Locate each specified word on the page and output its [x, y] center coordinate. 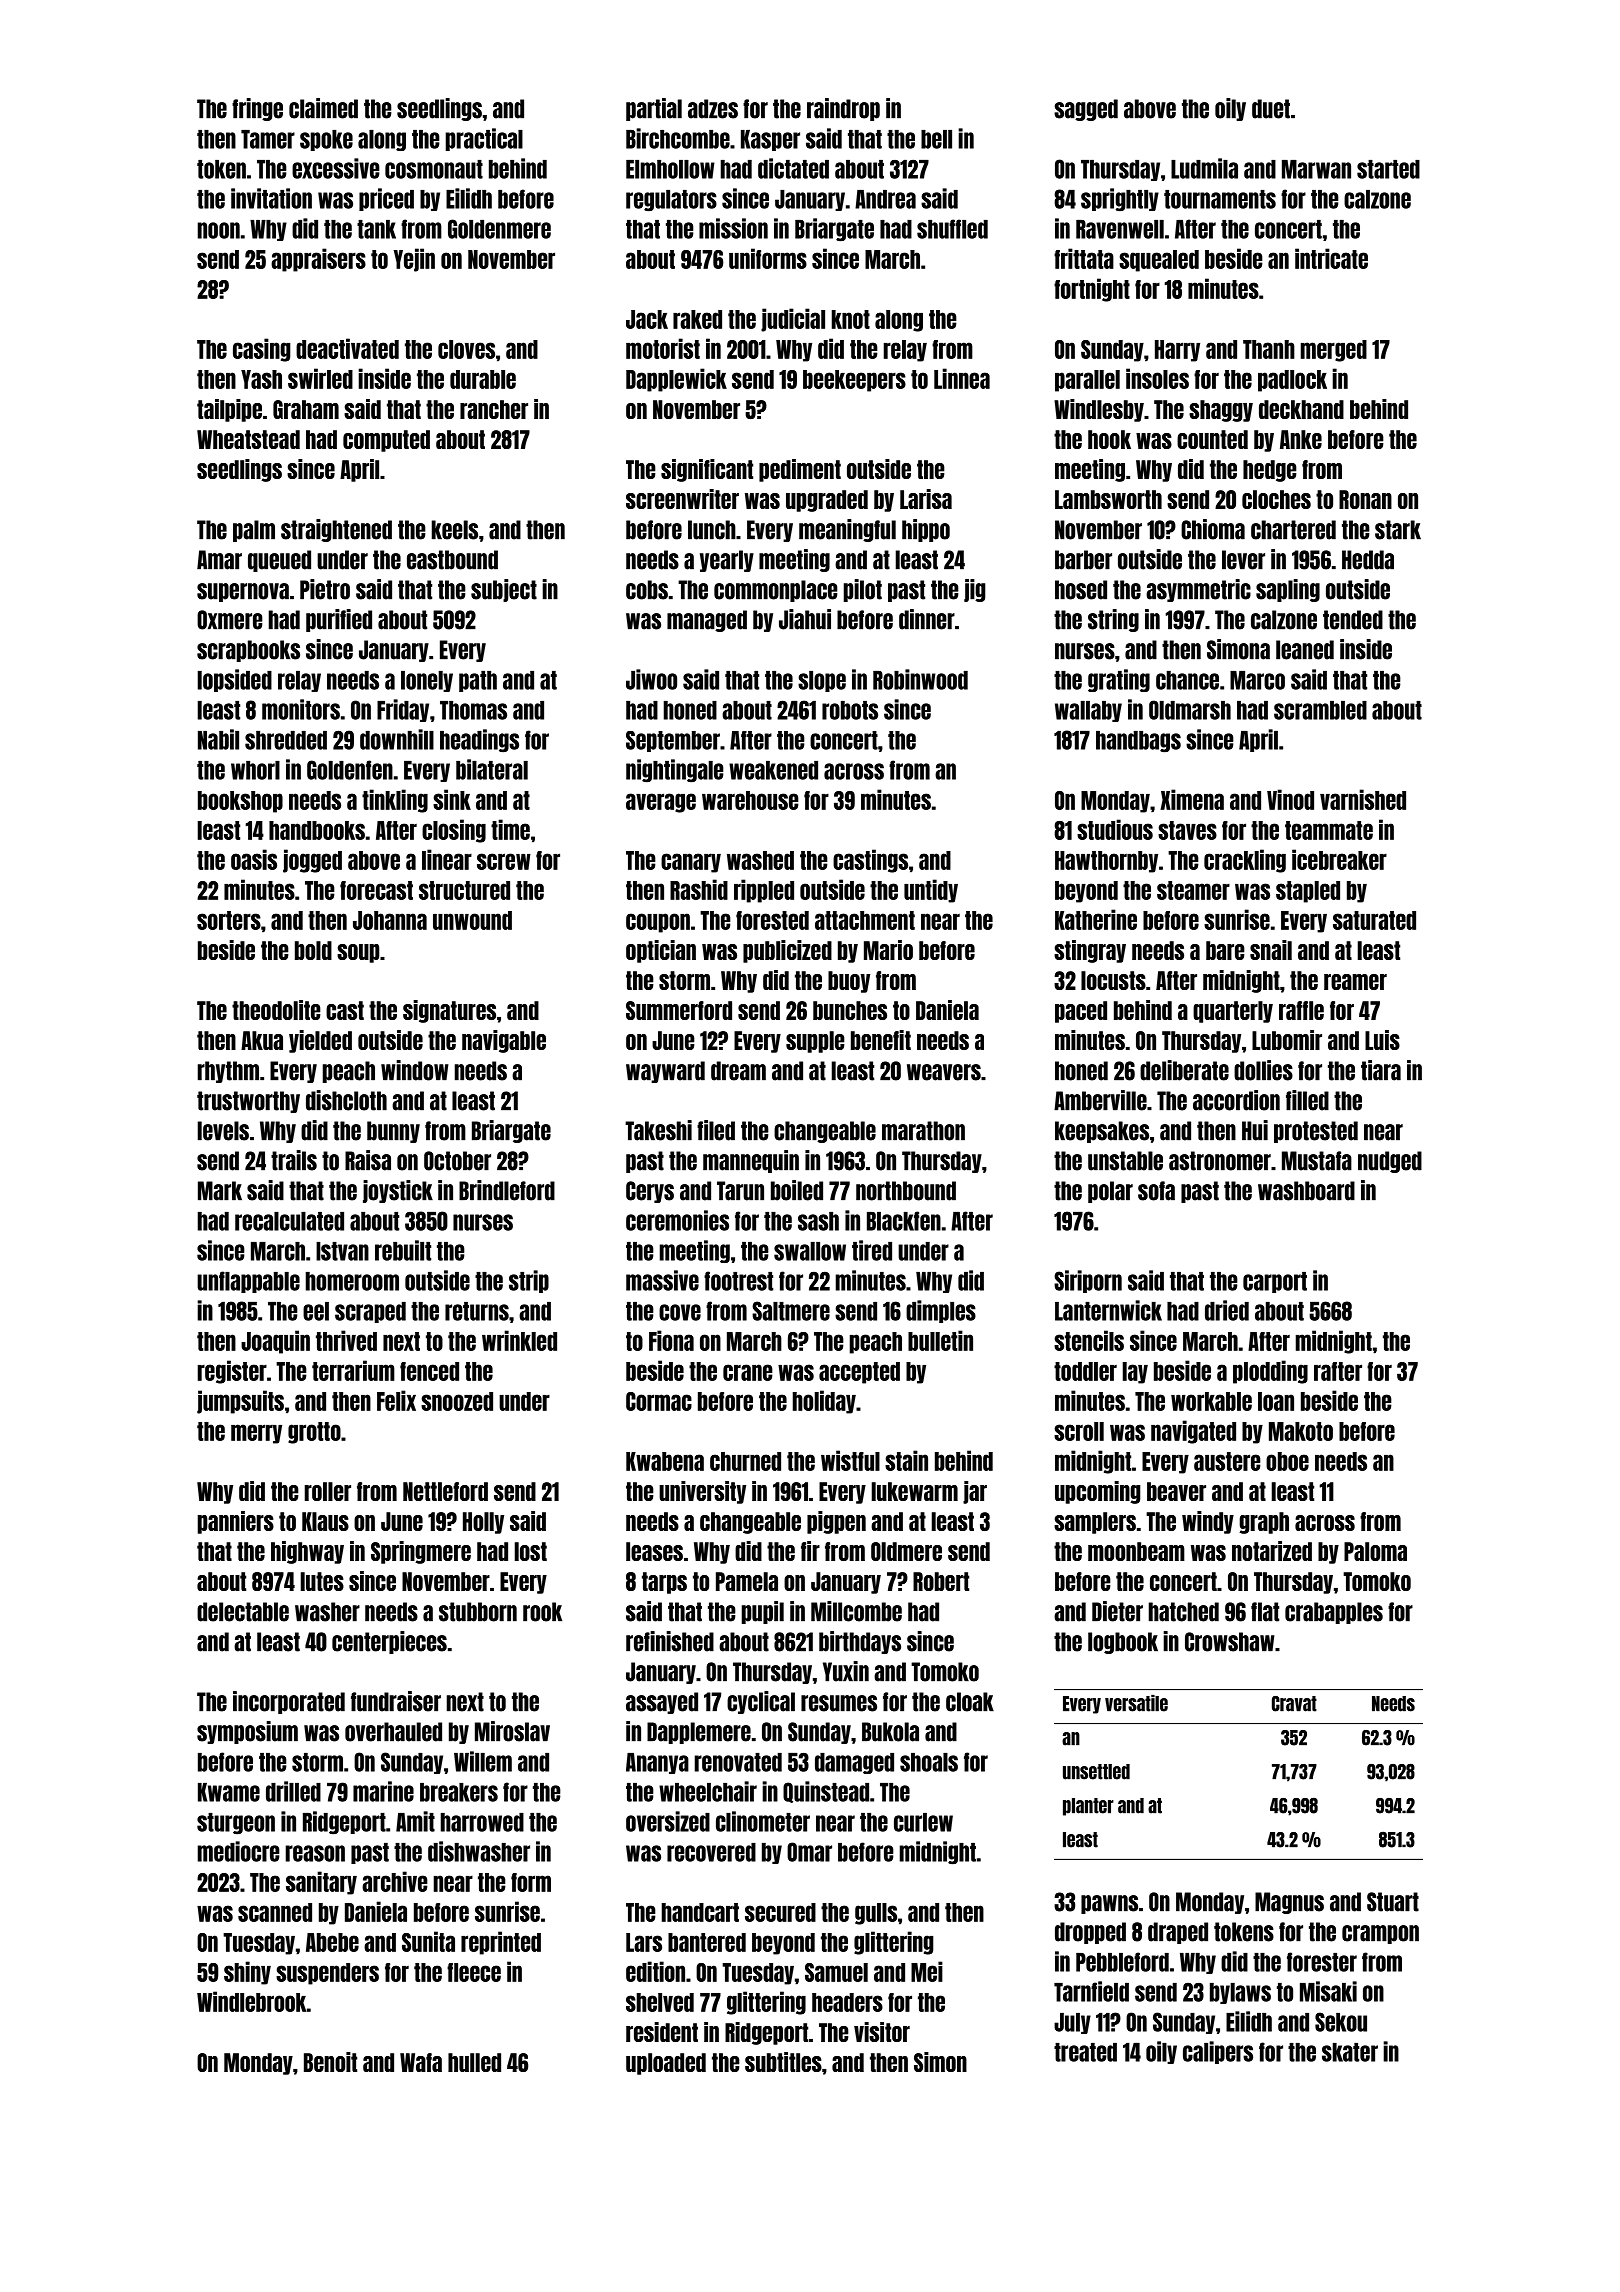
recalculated [289, 1221]
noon [219, 230]
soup [358, 953]
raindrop [843, 109]
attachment [865, 920]
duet [1271, 109]
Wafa [421, 2062]
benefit [881, 1040]
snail [1271, 950]
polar [1110, 1192]
